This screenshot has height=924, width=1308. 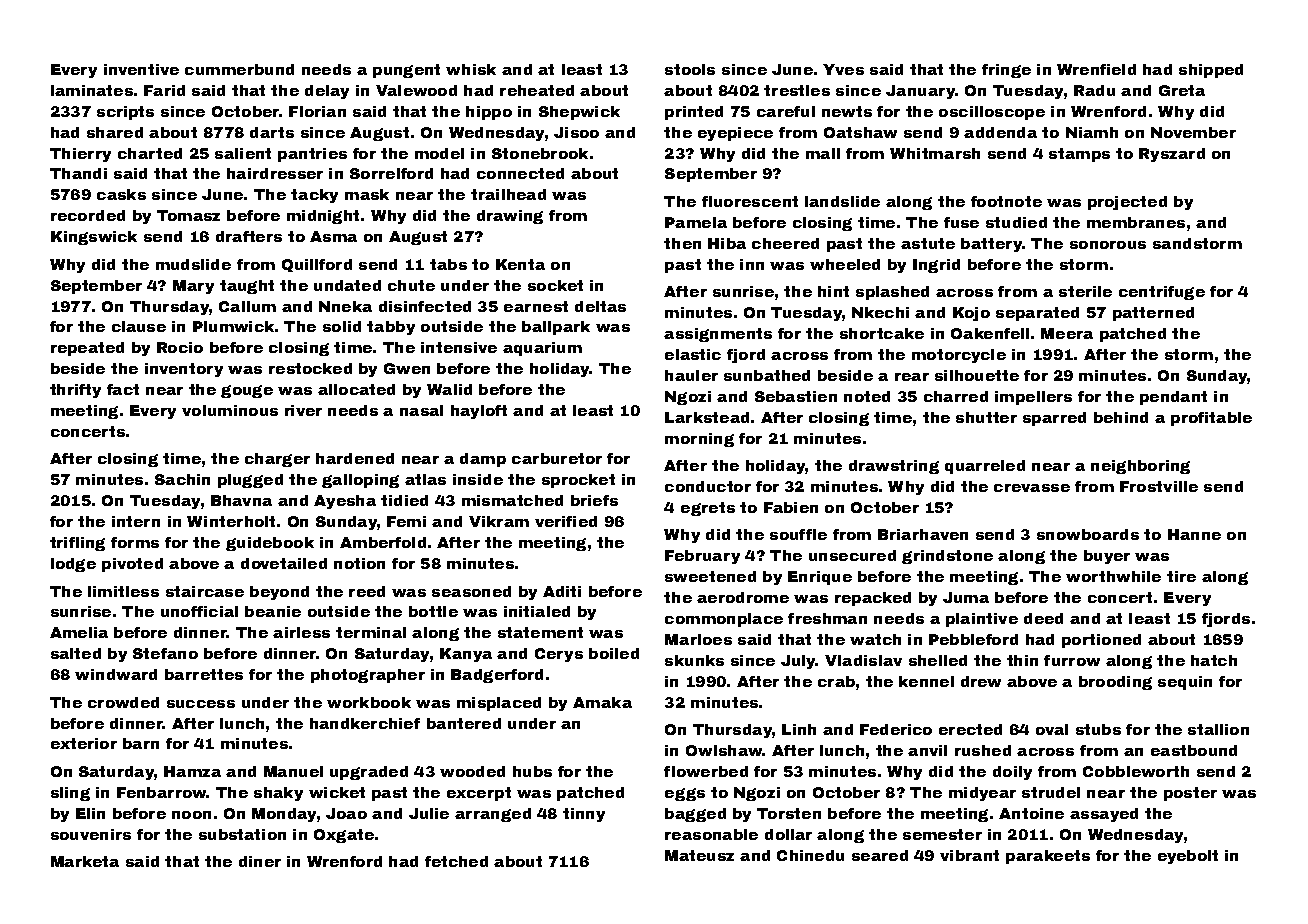 What do you see at coordinates (406, 71) in the screenshot?
I see `pungent` at bounding box center [406, 71].
